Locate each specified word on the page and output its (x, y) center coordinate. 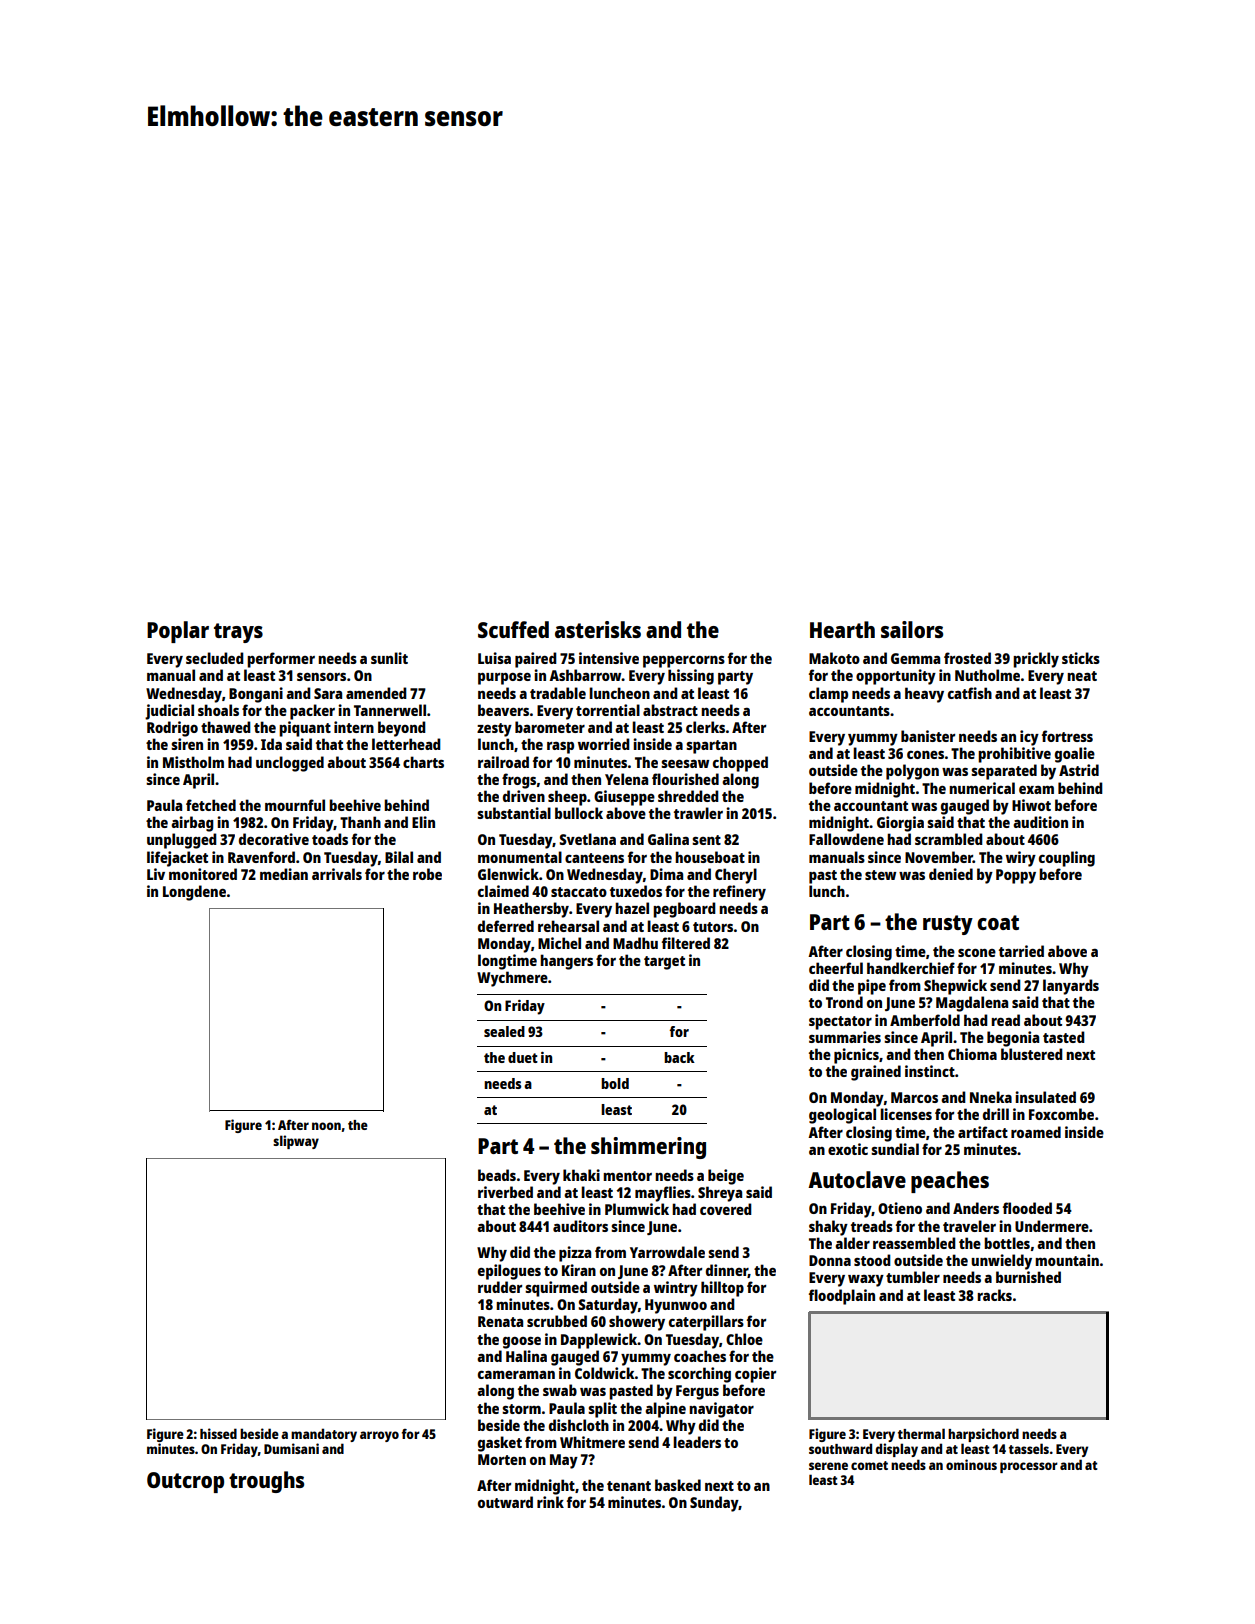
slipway (296, 1142)
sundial (895, 1149)
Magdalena (972, 1004)
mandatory (324, 1435)
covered (726, 1209)
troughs (266, 1482)
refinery (739, 893)
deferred (506, 926)
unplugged (182, 841)
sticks (1081, 658)
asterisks (598, 629)
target (664, 963)
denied (951, 874)
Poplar (178, 632)
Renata (500, 1321)
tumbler (913, 1277)
